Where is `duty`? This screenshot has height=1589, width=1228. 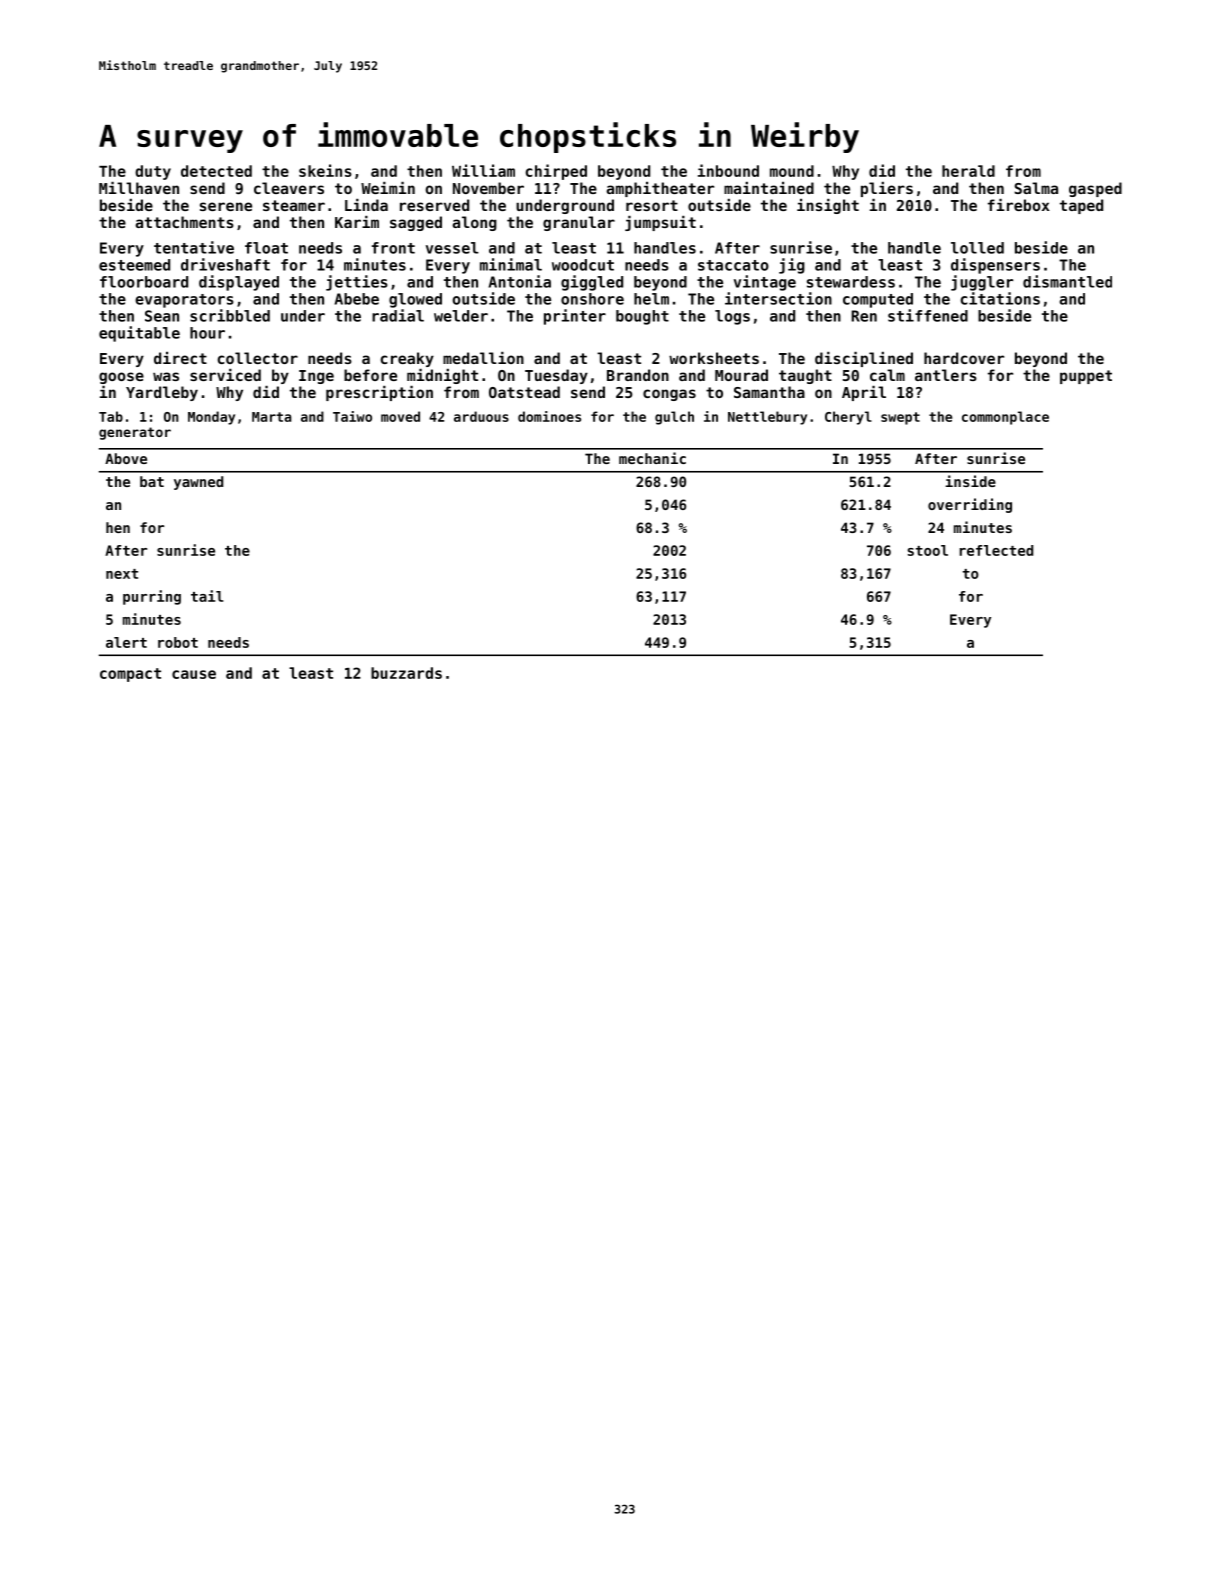
duty is located at coordinates (153, 172).
